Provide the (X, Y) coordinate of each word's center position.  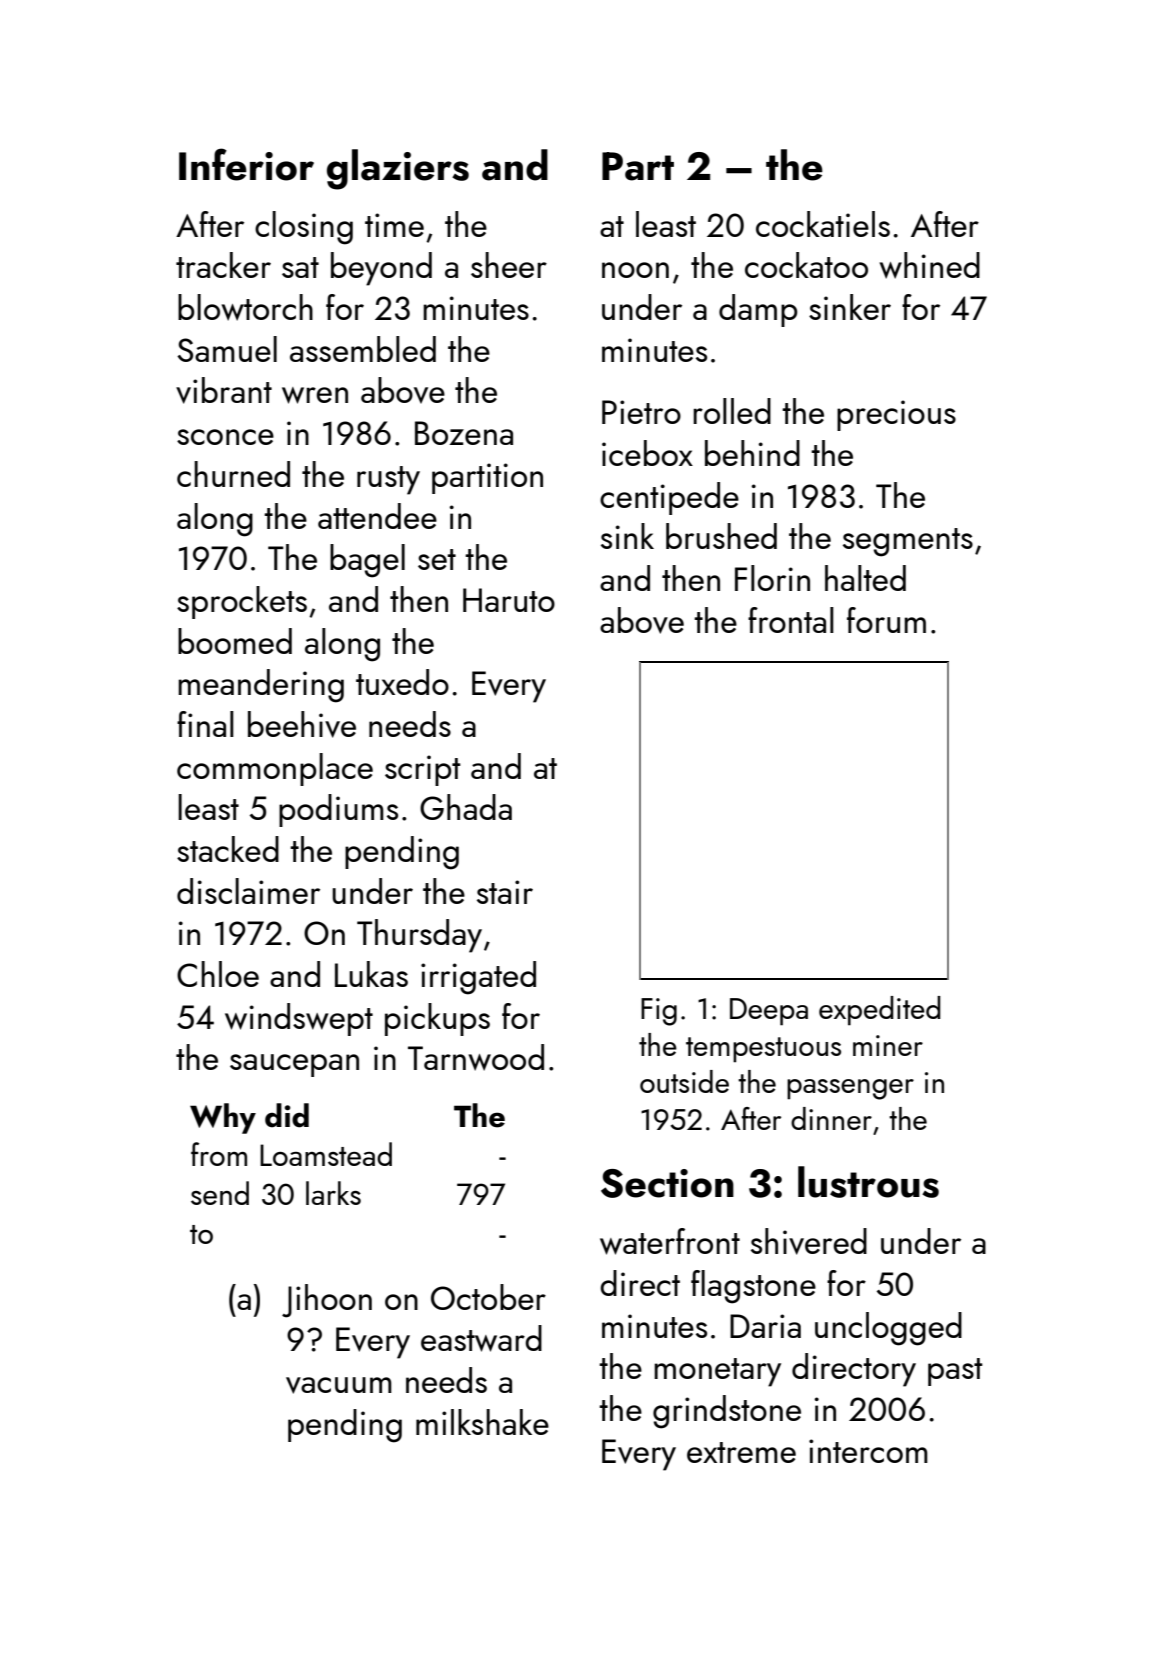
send (220, 1193)
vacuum (339, 1385)
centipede (669, 498)
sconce (225, 437)
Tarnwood (476, 1057)
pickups (437, 1019)
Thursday (419, 936)
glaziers (398, 169)
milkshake (482, 1422)
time (394, 225)
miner (888, 1045)
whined (930, 265)
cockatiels (823, 224)
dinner (831, 1118)
